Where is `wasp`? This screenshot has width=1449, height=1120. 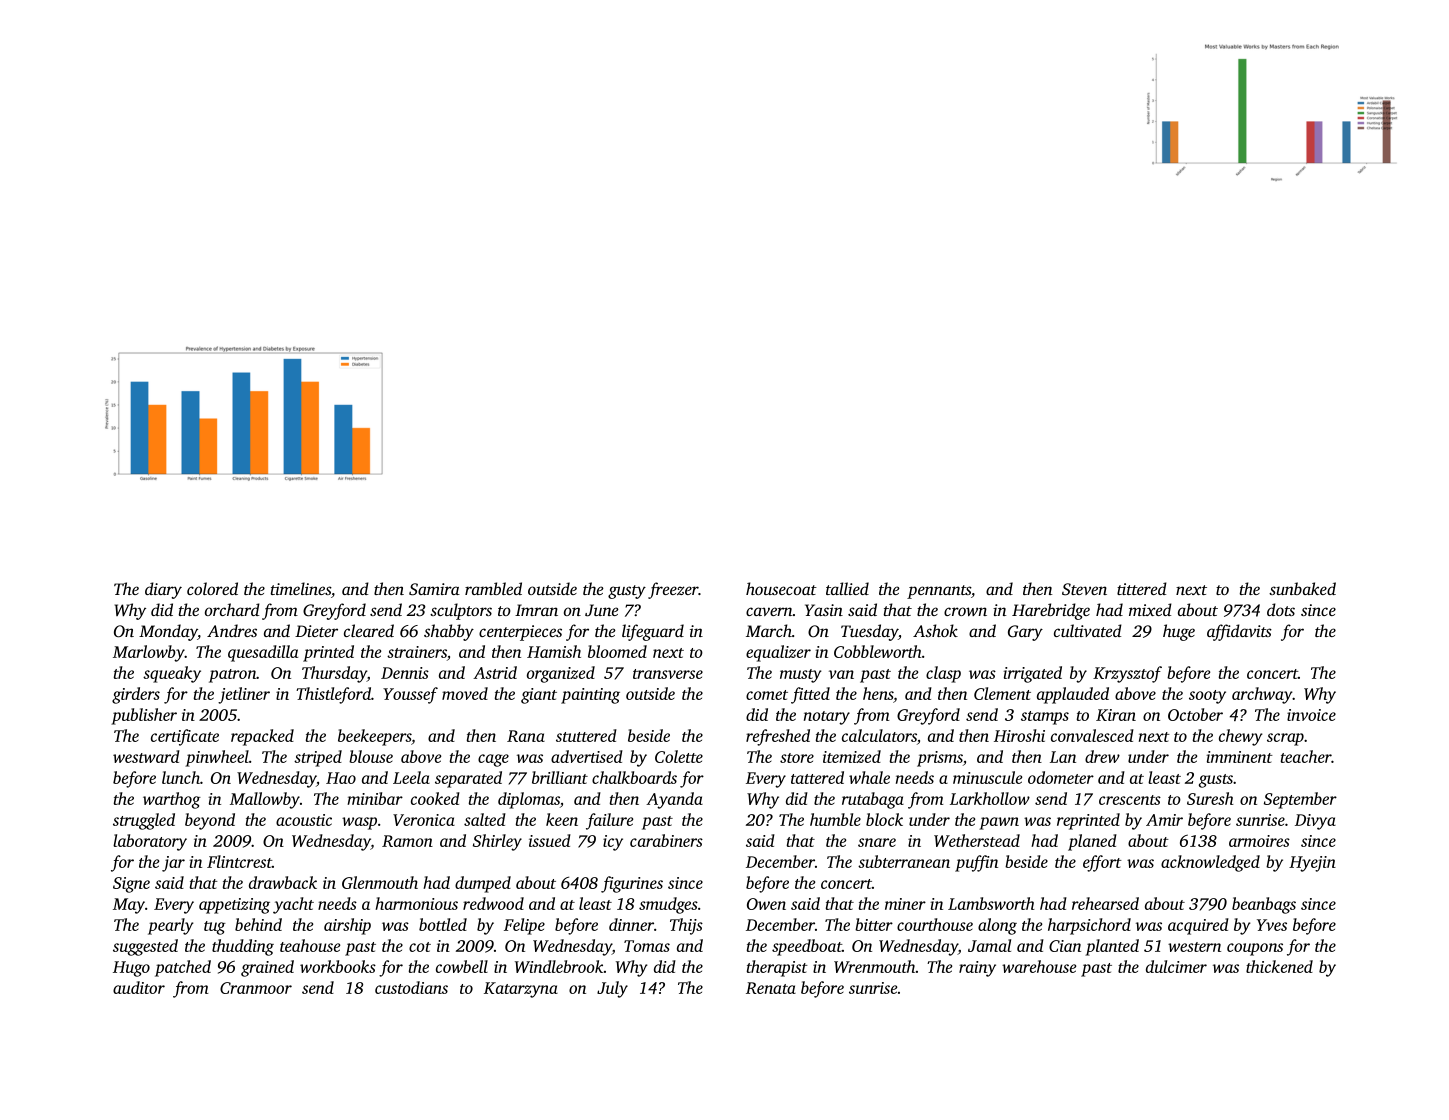 wasp is located at coordinates (359, 823).
